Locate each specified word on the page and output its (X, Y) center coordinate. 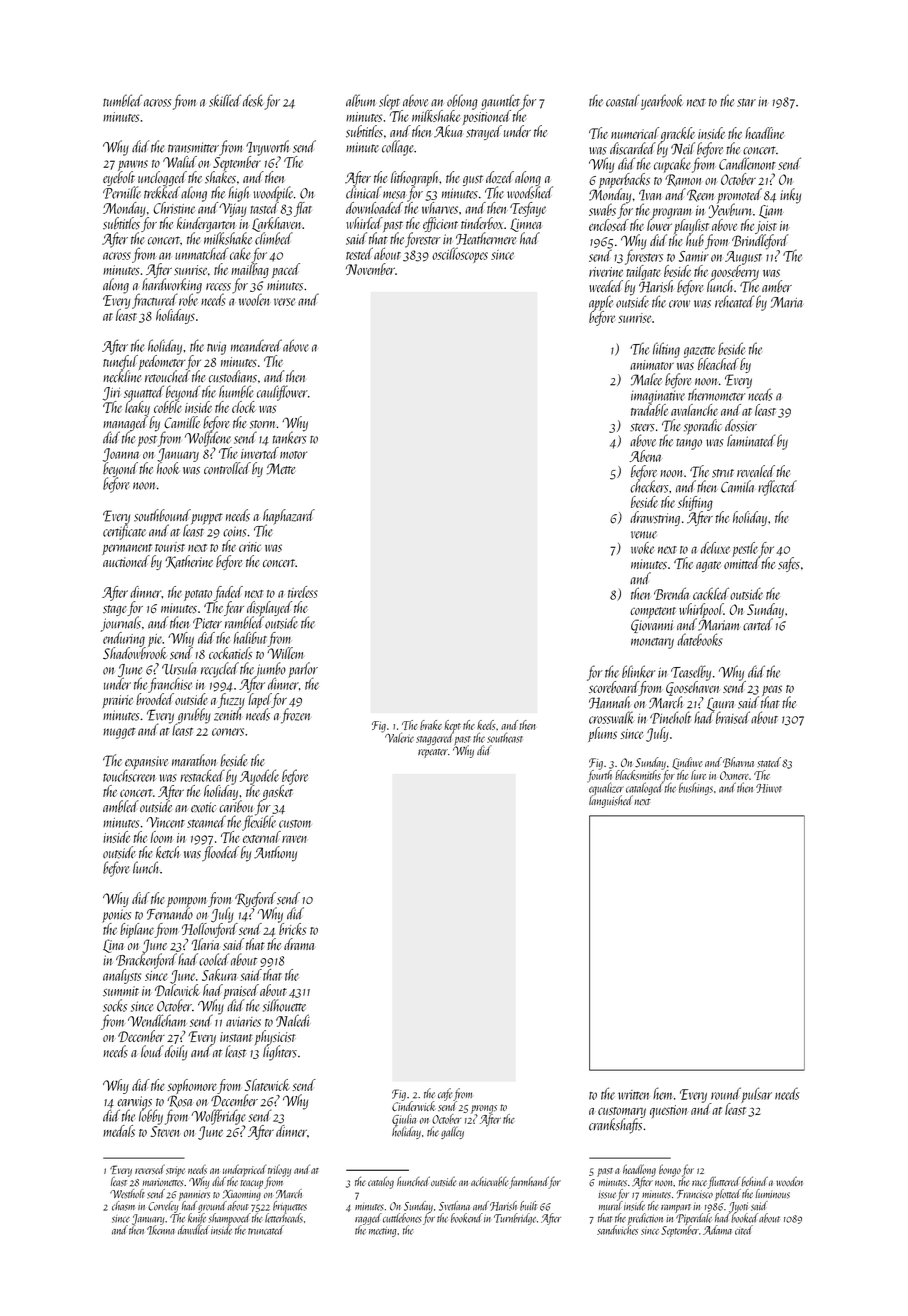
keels (486, 725)
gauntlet (501, 102)
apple (601, 303)
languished (610, 802)
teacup (251, 1184)
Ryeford (255, 899)
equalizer (606, 789)
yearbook (662, 102)
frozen (295, 716)
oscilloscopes (460, 255)
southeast (505, 737)
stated (769, 762)
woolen (254, 300)
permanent (127, 549)
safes (789, 564)
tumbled (122, 100)
